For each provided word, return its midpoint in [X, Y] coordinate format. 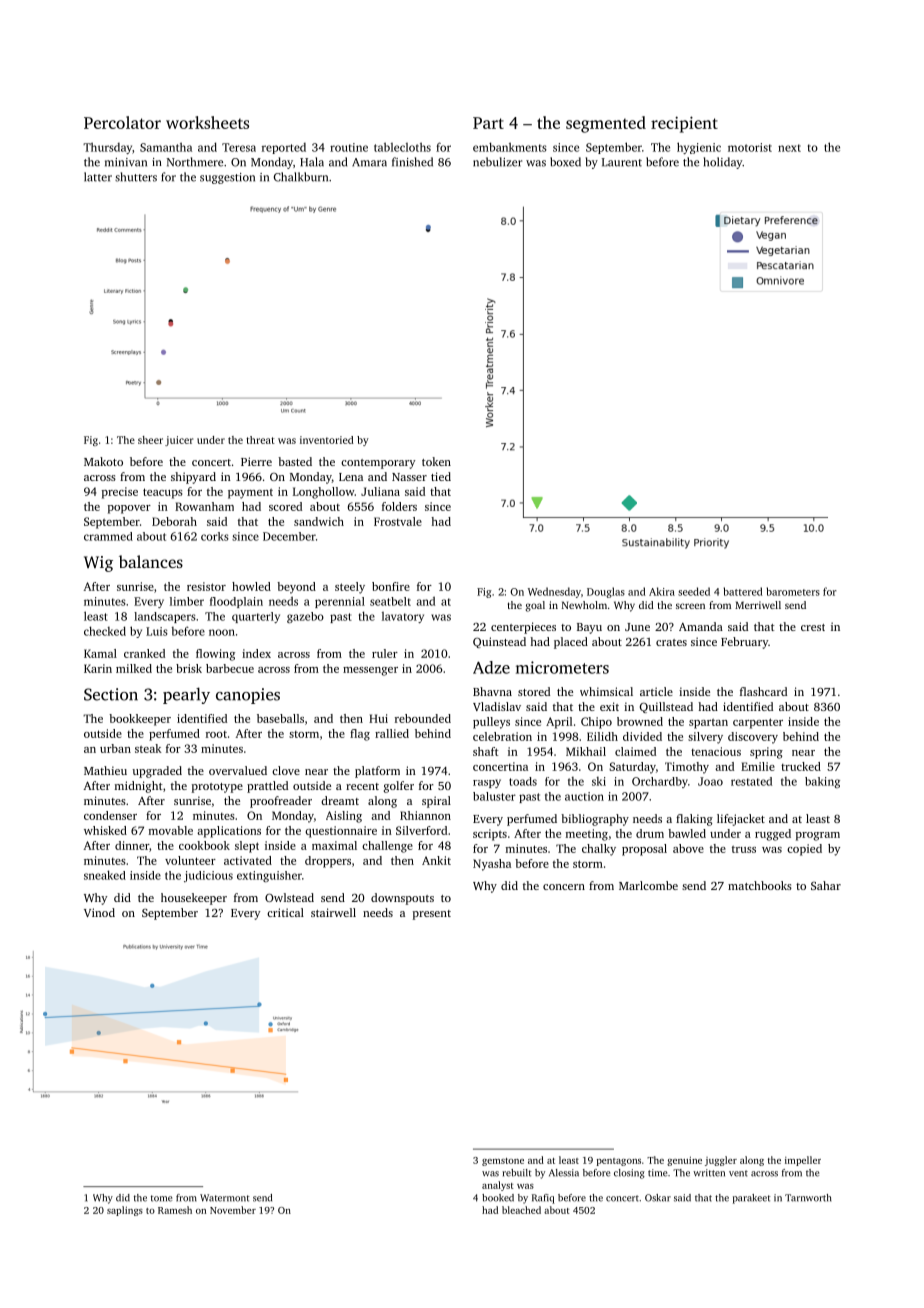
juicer [179, 441]
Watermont [225, 1198]
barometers [793, 591]
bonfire [391, 586]
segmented [606, 124]
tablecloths [402, 147]
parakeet [752, 1199]
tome [161, 1198]
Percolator [122, 122]
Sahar [826, 885]
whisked [105, 830]
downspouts [402, 899]
